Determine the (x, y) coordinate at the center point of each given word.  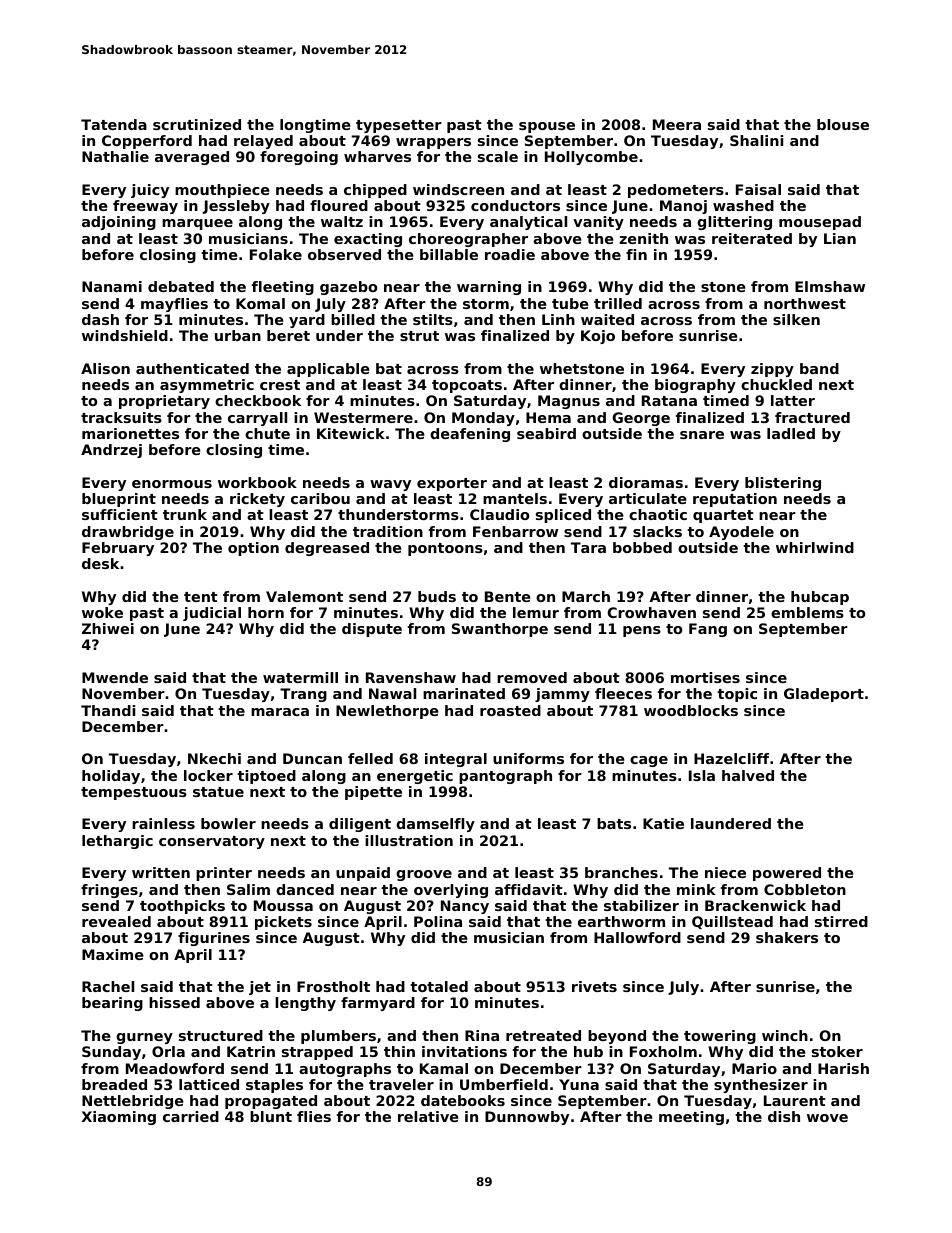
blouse (843, 124)
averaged (192, 158)
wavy (390, 485)
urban (238, 335)
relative (428, 1116)
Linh (558, 319)
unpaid (363, 874)
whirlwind (815, 547)
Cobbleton (805, 889)
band (819, 368)
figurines (214, 939)
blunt (271, 1116)
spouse (547, 127)
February (118, 549)
